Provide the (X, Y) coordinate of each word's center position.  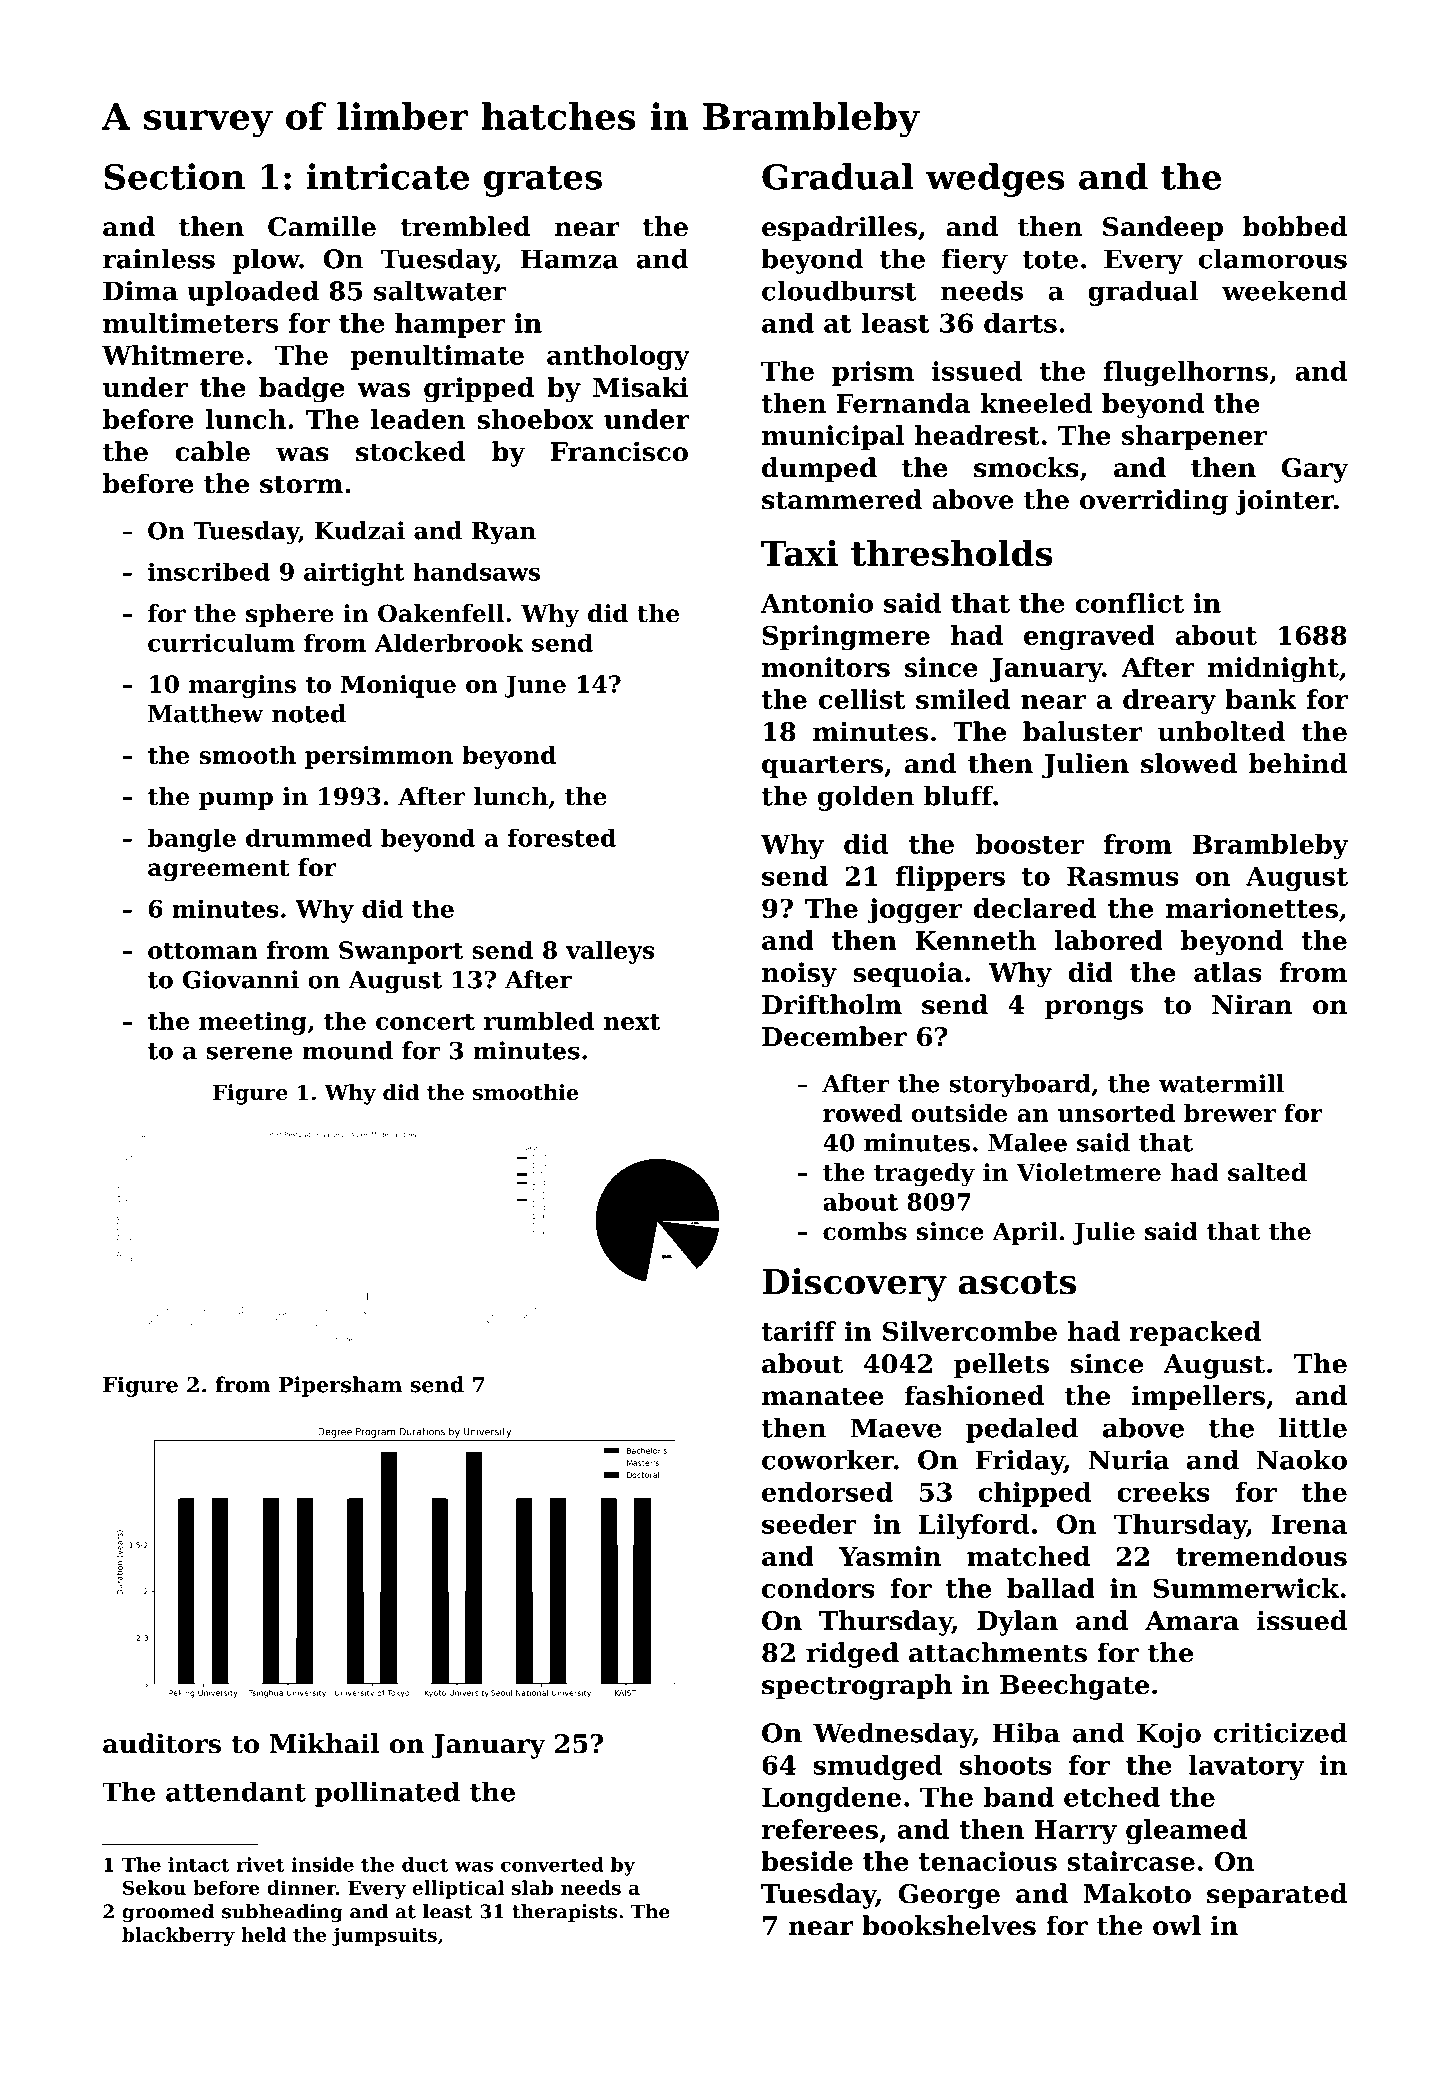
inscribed (209, 572)
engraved (1089, 638)
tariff (798, 1331)
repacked (1195, 1333)
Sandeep (1163, 229)
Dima (140, 291)
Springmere (846, 638)
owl (1177, 1925)
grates (543, 181)
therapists (564, 1913)
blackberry (178, 1936)
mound (347, 1050)
